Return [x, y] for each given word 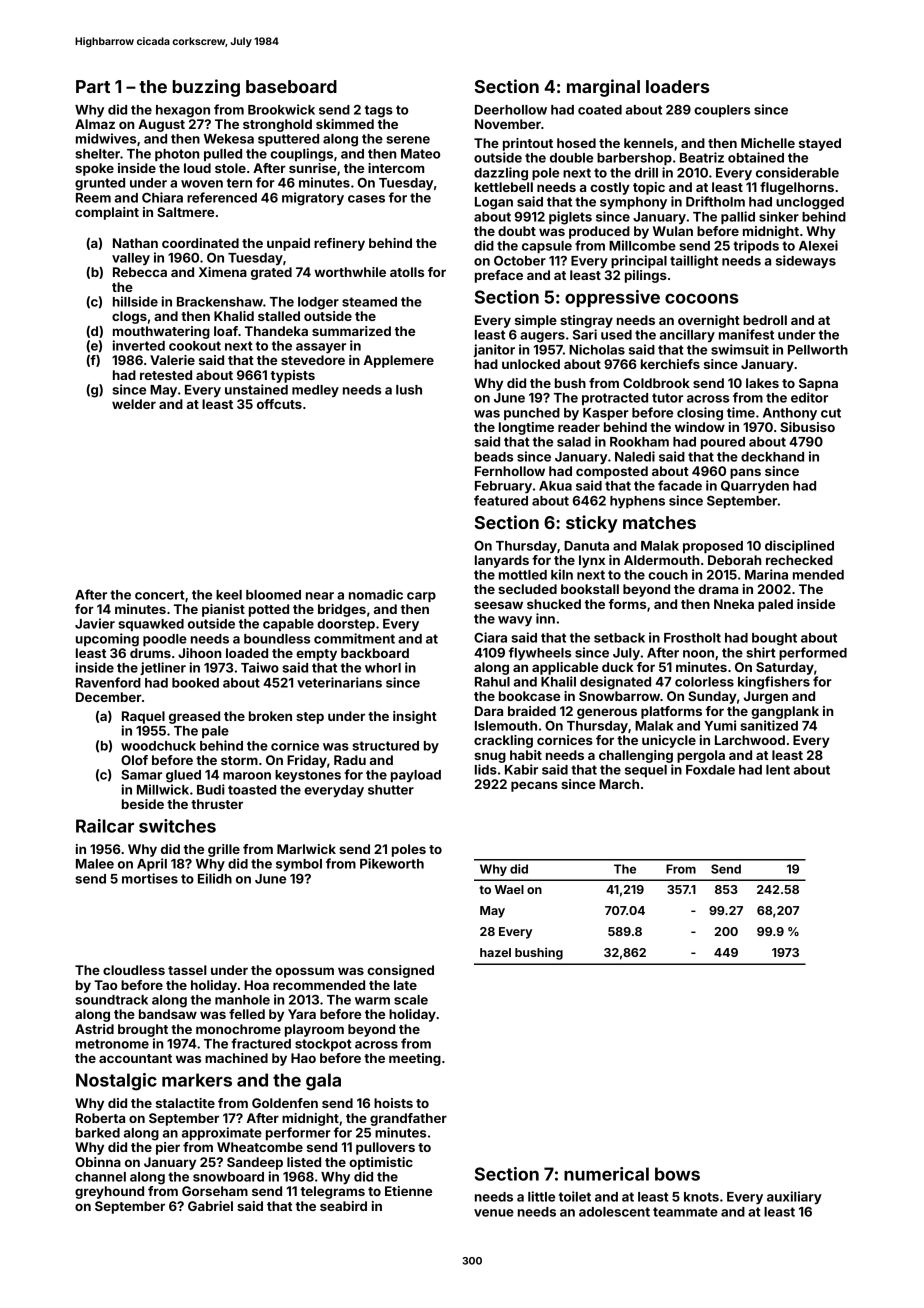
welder [134, 404]
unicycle [669, 741]
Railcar [105, 826]
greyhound [109, 1192]
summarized [351, 331]
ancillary [687, 335]
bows [677, 1174]
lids [486, 769]
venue [494, 1213]
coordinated [200, 243]
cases [366, 199]
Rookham [639, 442]
